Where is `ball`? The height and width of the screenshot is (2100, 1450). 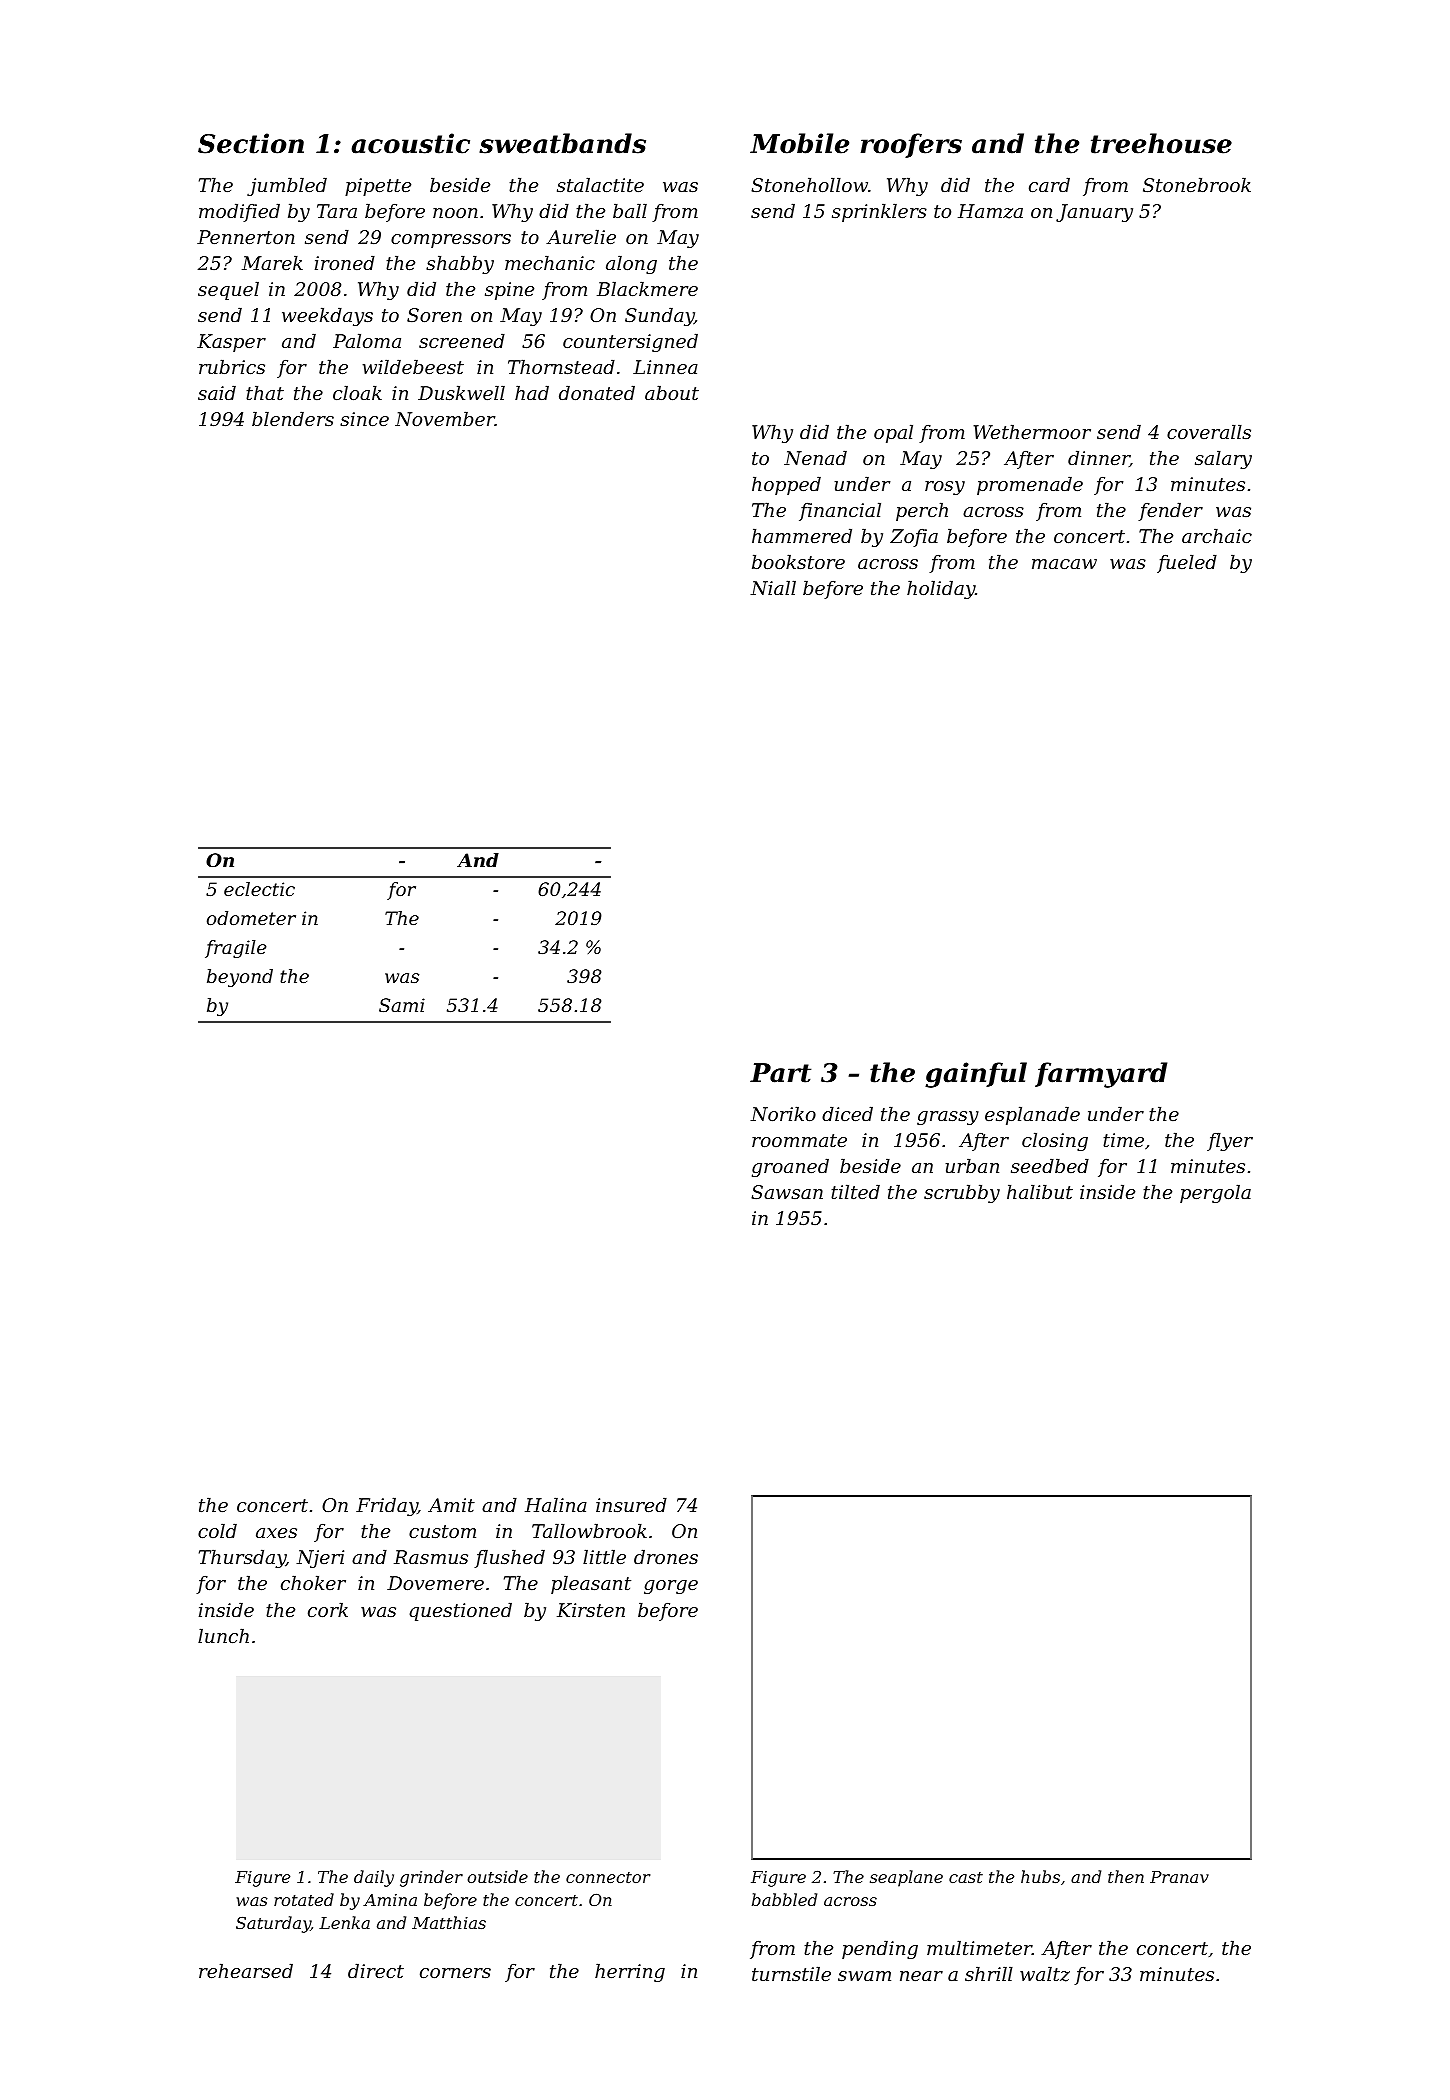 ball is located at coordinates (630, 210).
